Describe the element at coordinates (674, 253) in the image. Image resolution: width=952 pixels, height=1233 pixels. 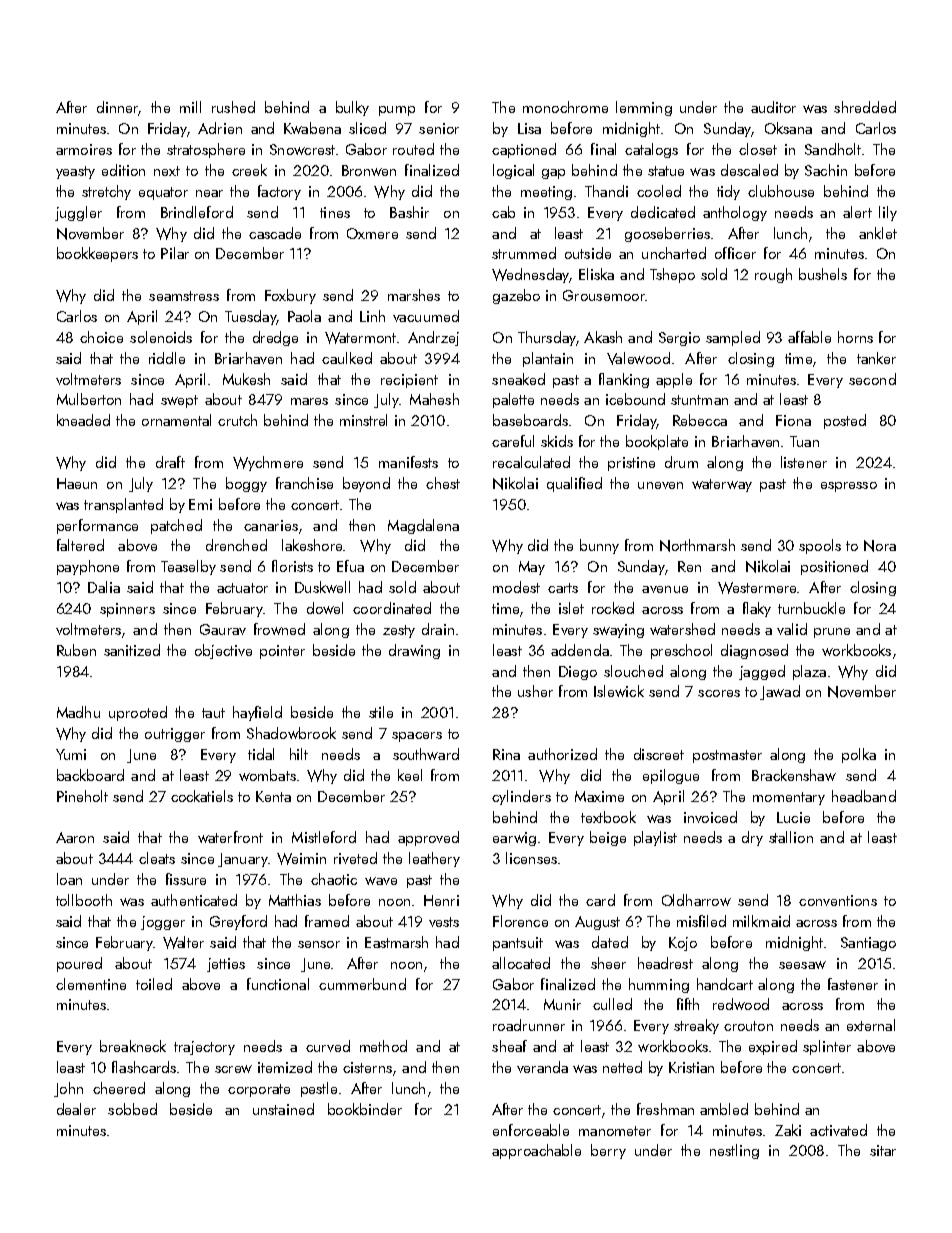
I see `uncharted` at that location.
